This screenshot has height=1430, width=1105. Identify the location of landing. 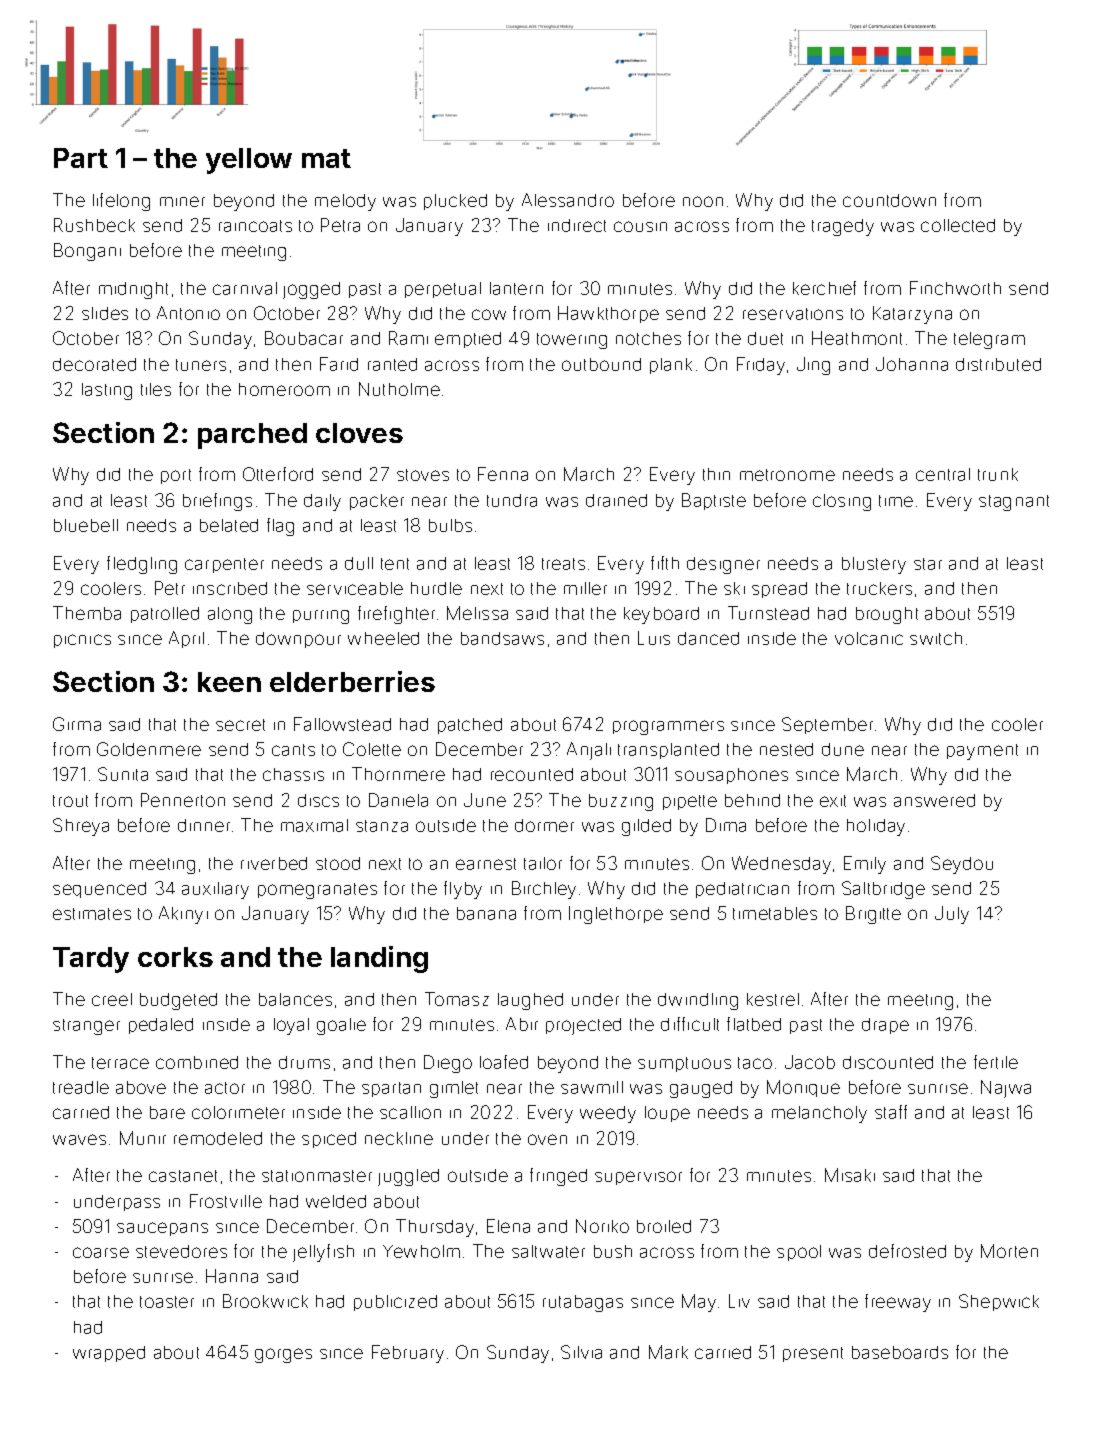
(379, 959).
